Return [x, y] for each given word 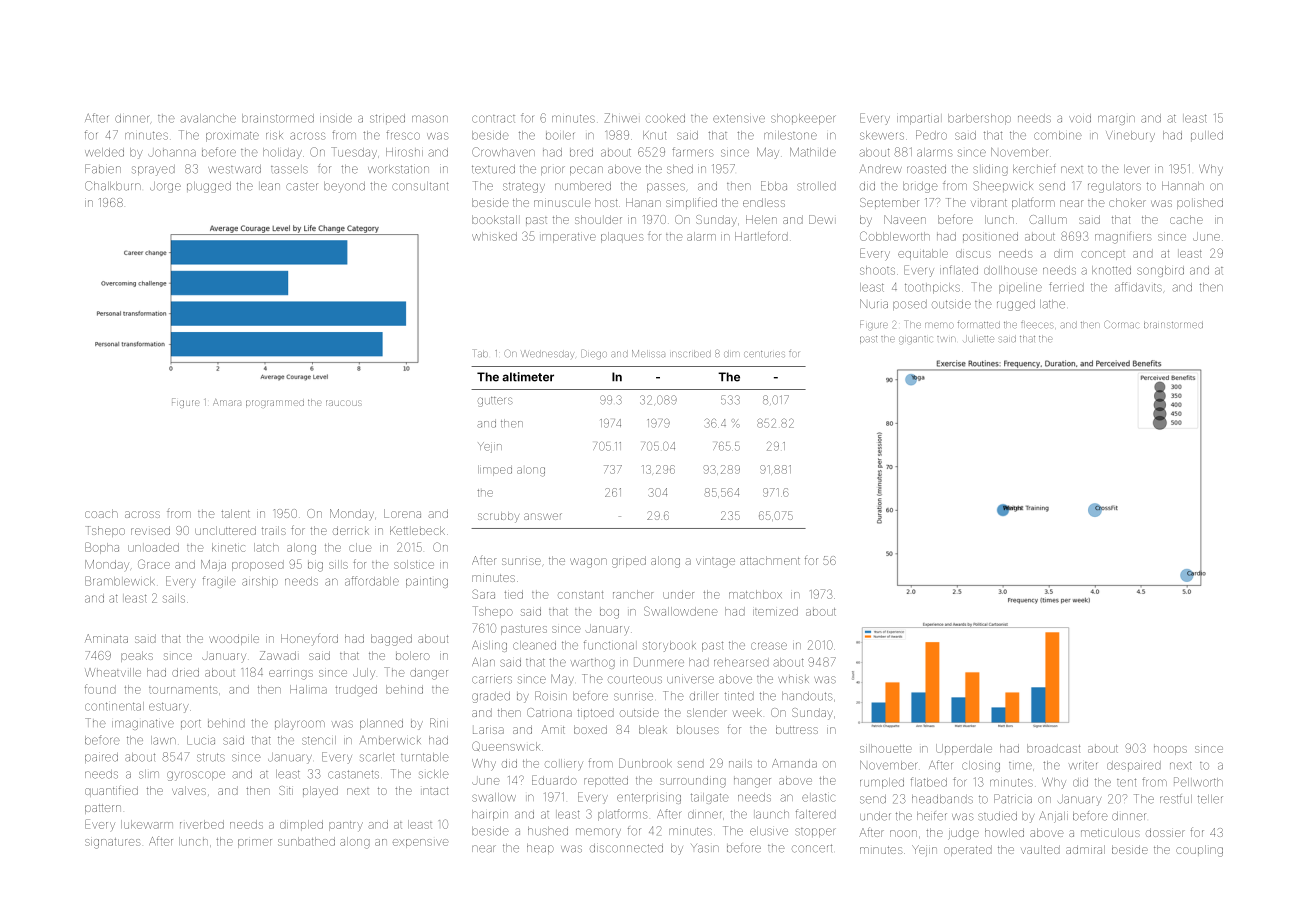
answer [543, 516]
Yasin [705, 848]
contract [493, 119]
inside [336, 118]
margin [1116, 120]
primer [255, 843]
